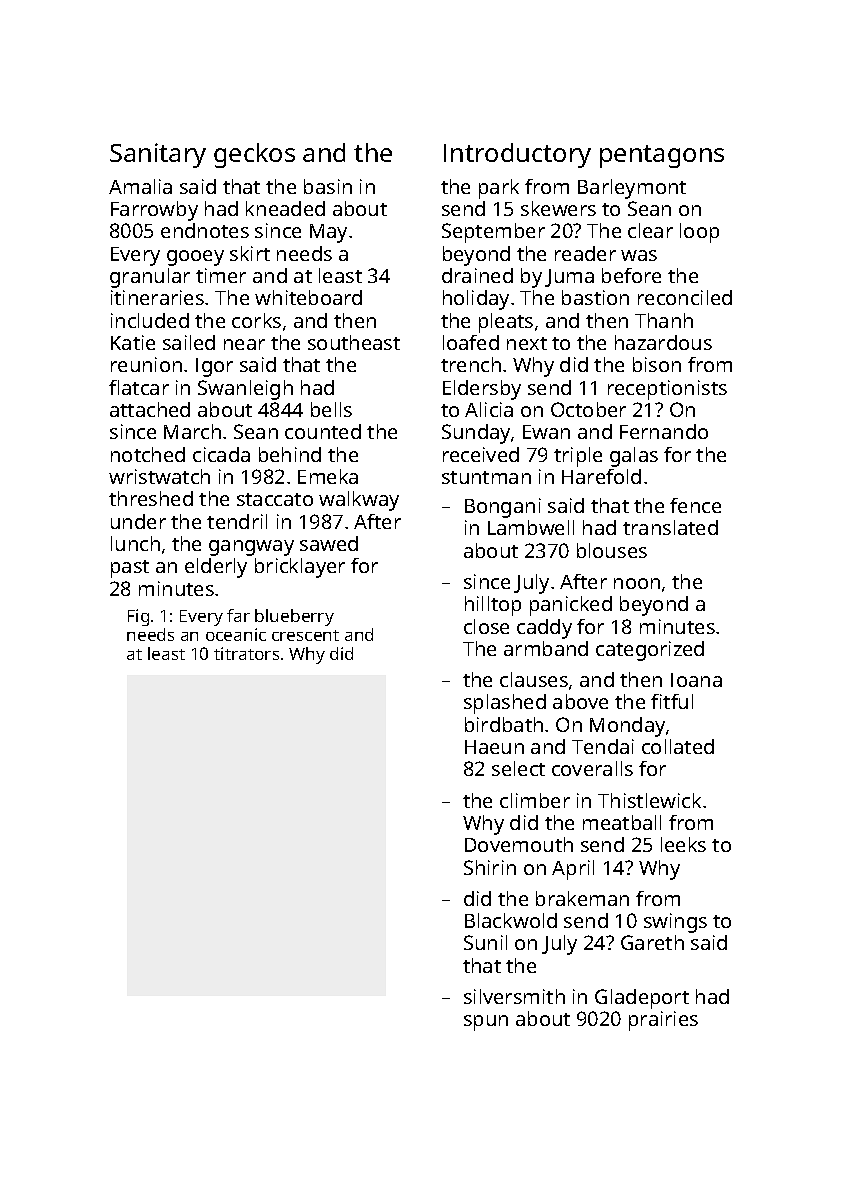  Describe the element at coordinates (650, 651) in the page. I see `categorized` at that location.
